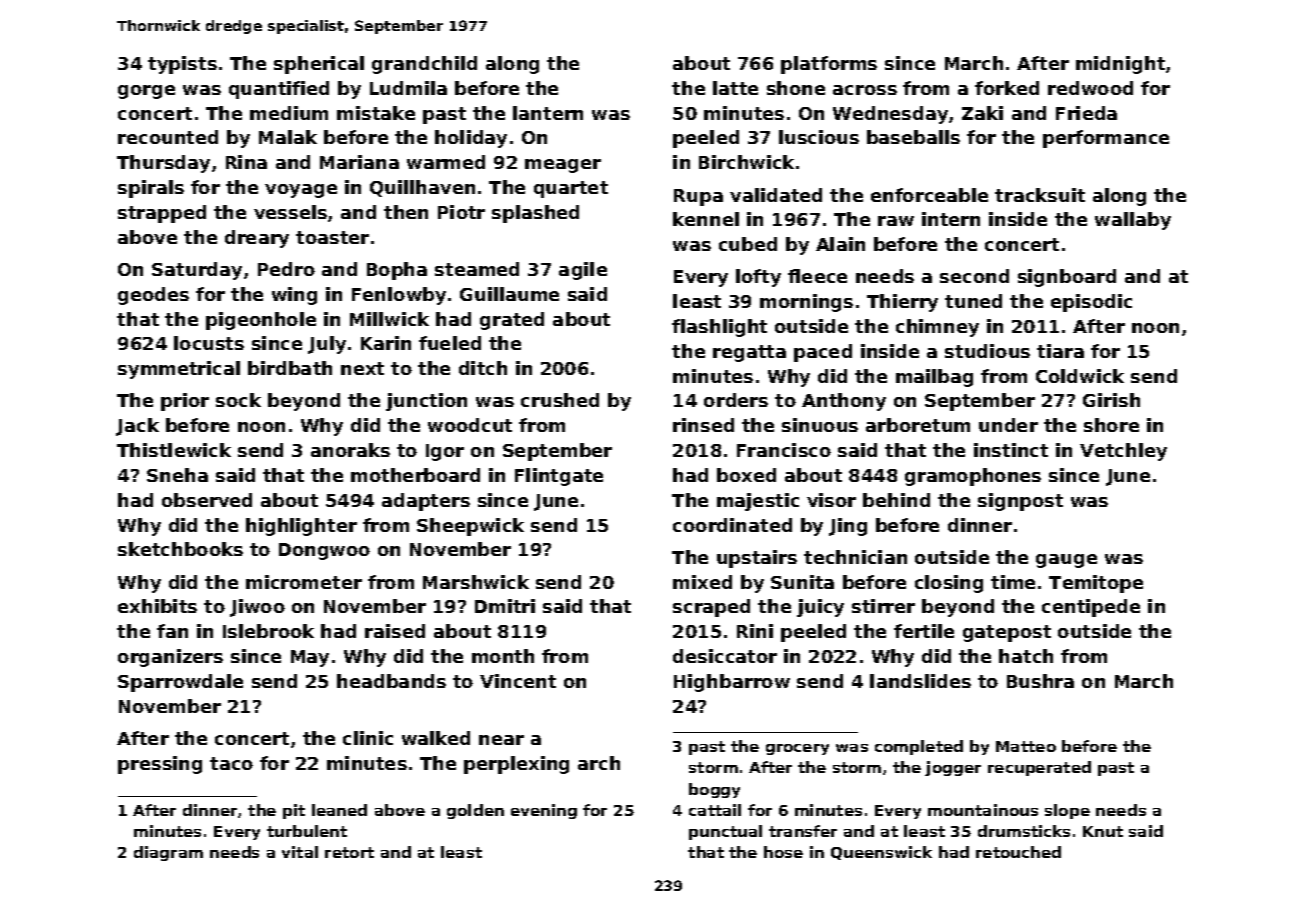 The image size is (1308, 924). Describe the element at coordinates (1008, 425) in the screenshot. I see `under` at that location.
